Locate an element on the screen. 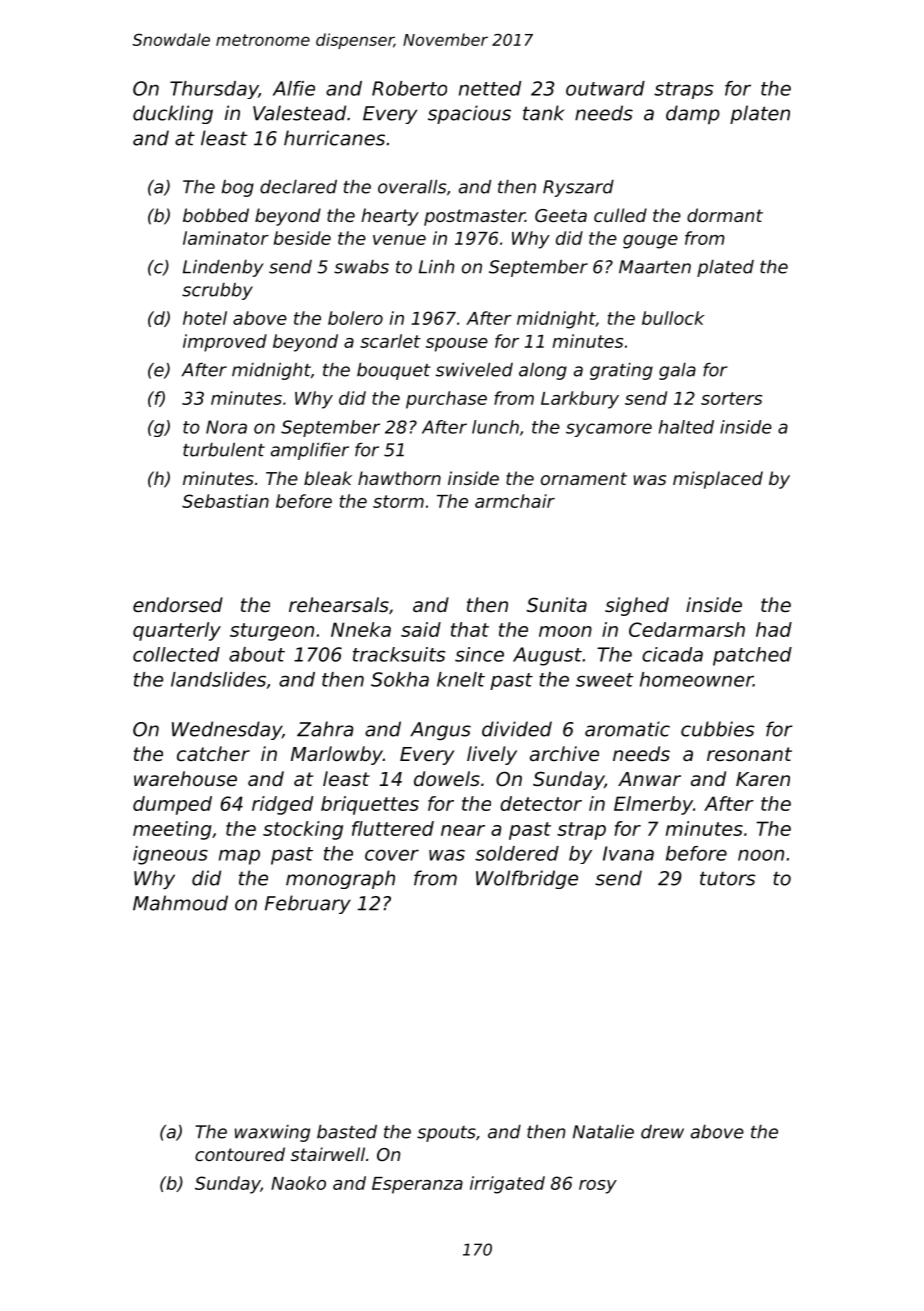 Image resolution: width=924 pixels, height=1311 pixels. gala is located at coordinates (677, 371).
